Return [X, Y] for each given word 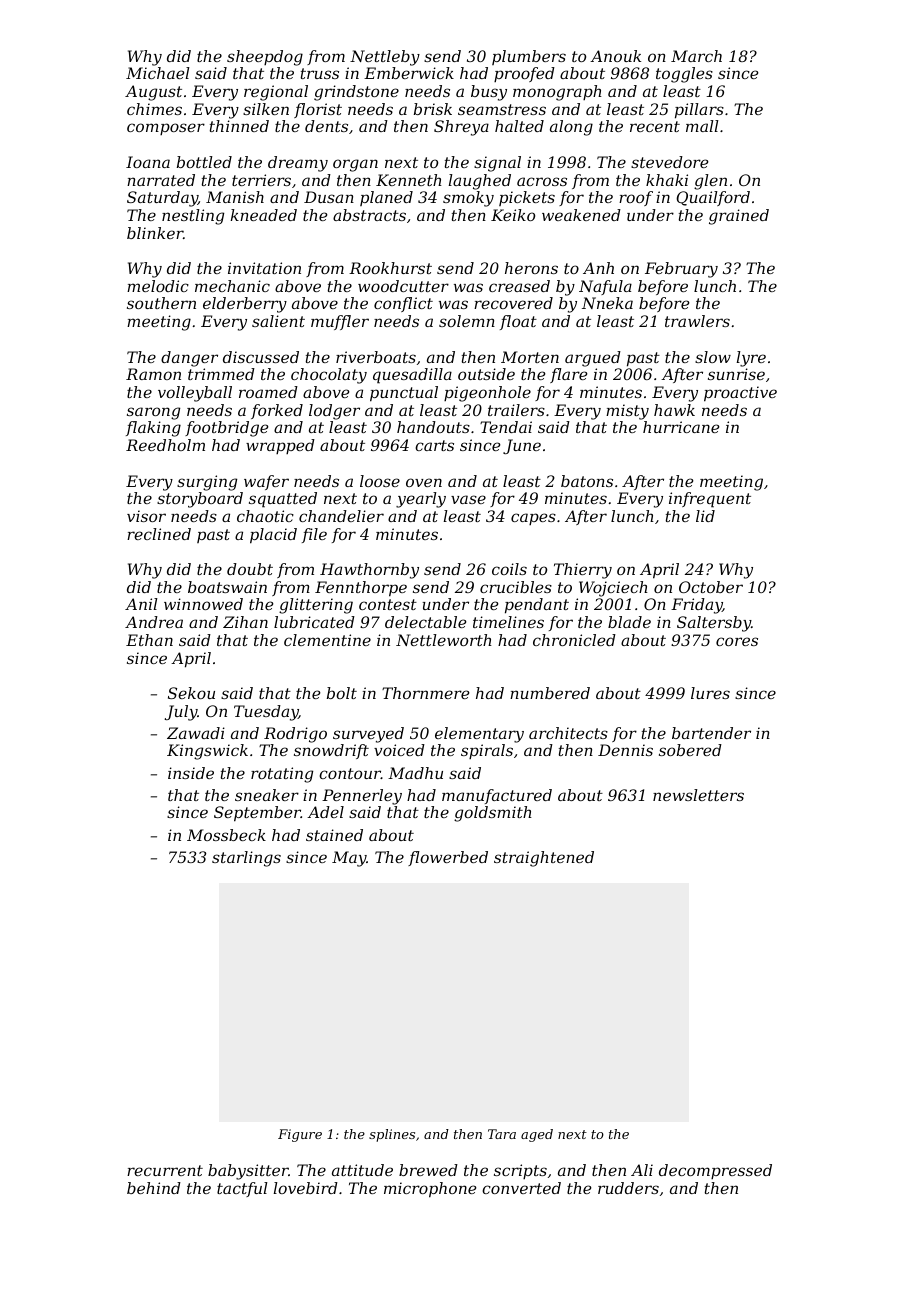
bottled [204, 162]
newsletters [698, 795]
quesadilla [412, 376]
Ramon [153, 374]
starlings [246, 859]
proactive [740, 394]
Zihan [245, 622]
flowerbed [448, 858]
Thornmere [425, 693]
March [696, 56]
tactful [242, 1189]
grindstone [356, 93]
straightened [544, 859]
